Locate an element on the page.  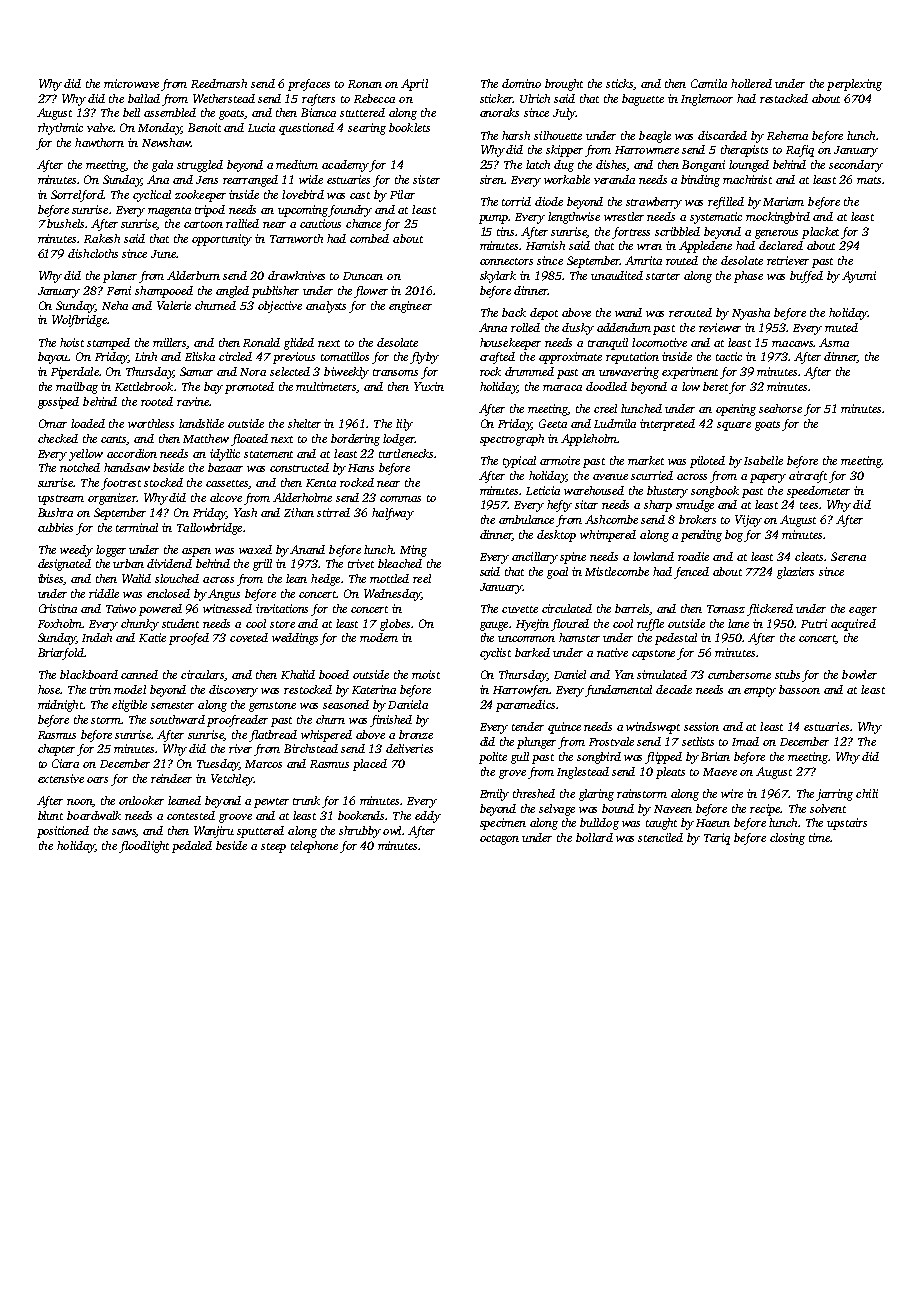
gala is located at coordinates (162, 166).
